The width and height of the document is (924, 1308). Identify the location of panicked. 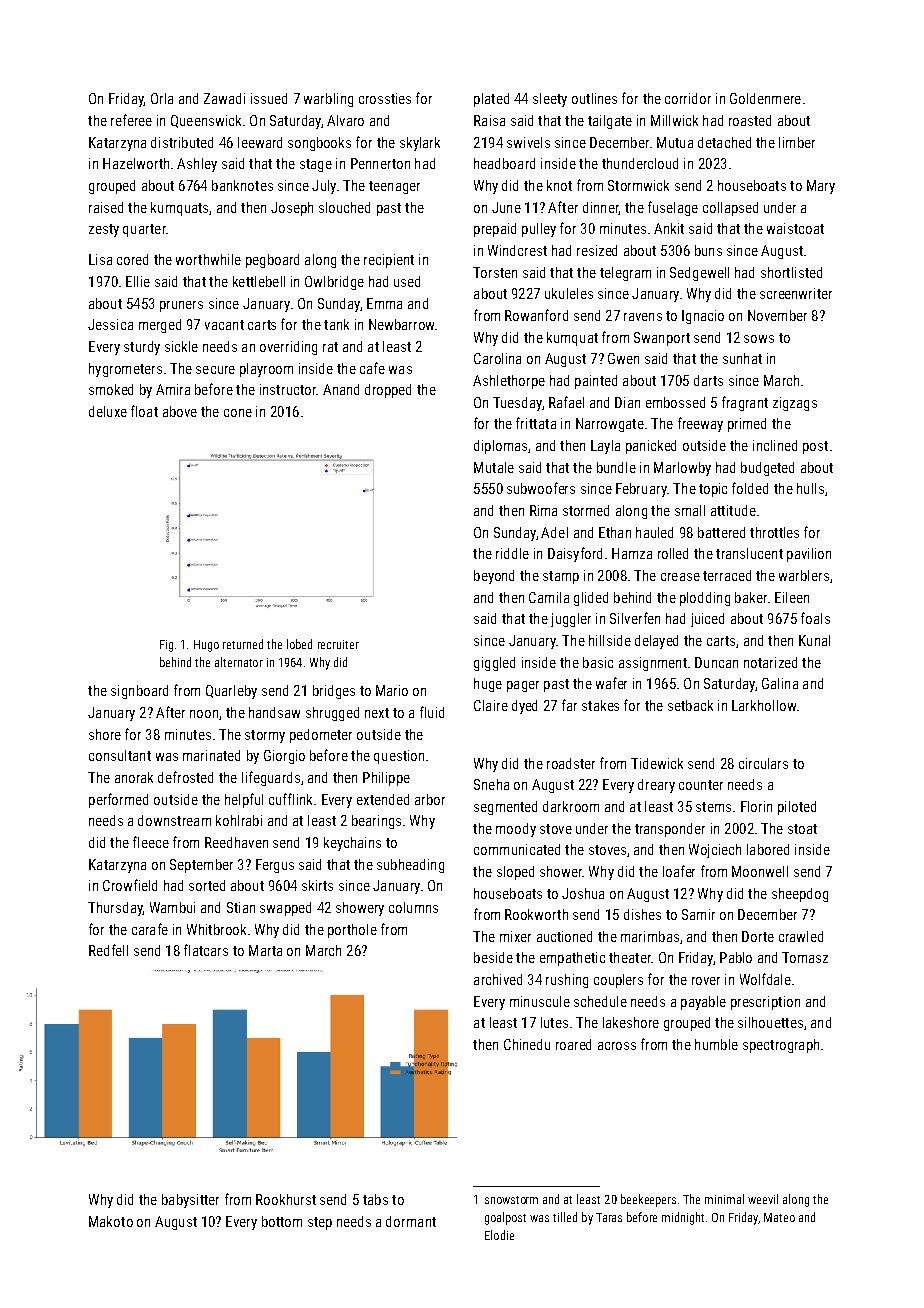
(651, 447).
